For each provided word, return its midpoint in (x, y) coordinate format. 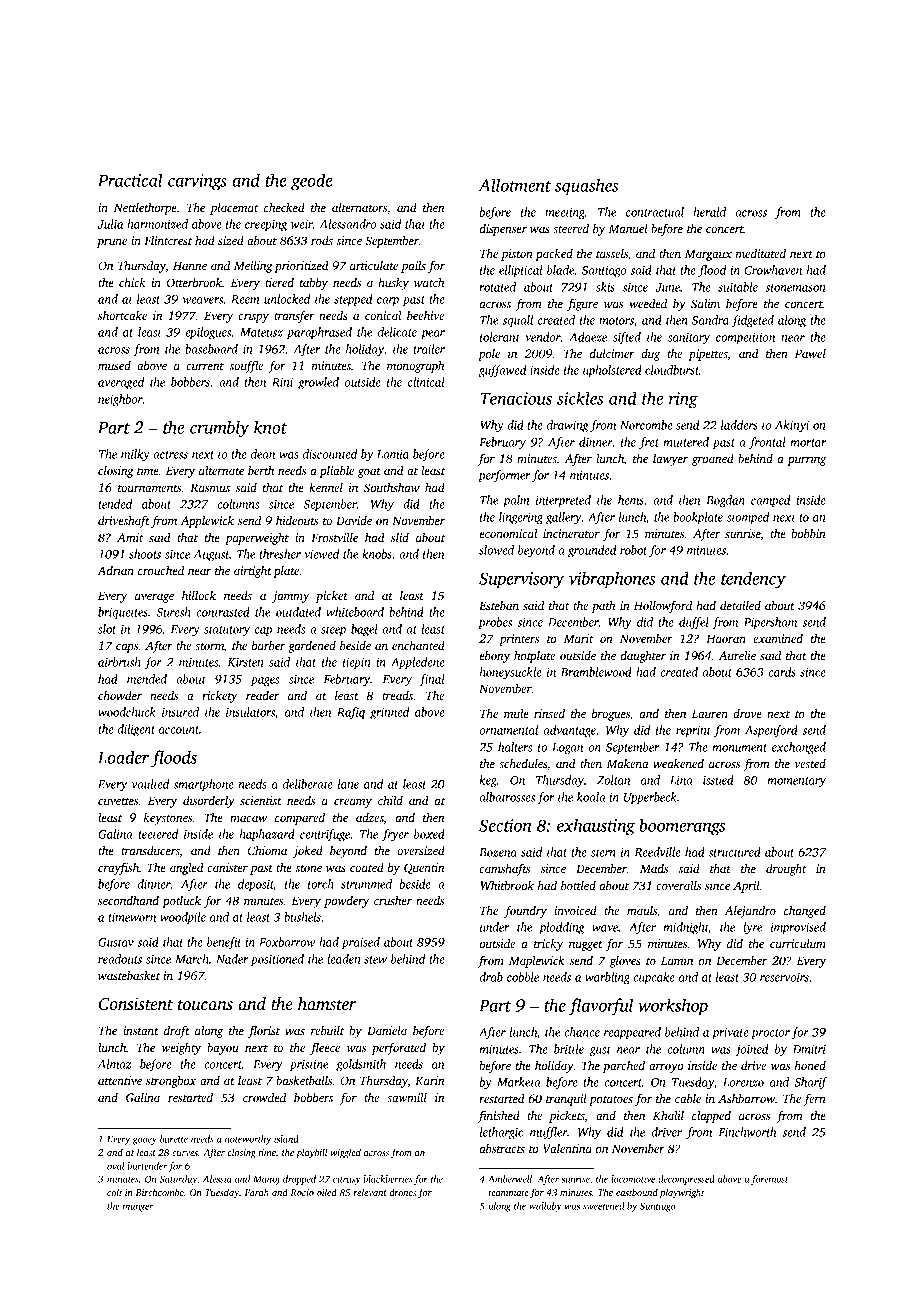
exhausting (596, 827)
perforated (399, 1048)
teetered (158, 834)
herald (709, 212)
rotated (498, 287)
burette (174, 1139)
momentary (796, 782)
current (205, 366)
